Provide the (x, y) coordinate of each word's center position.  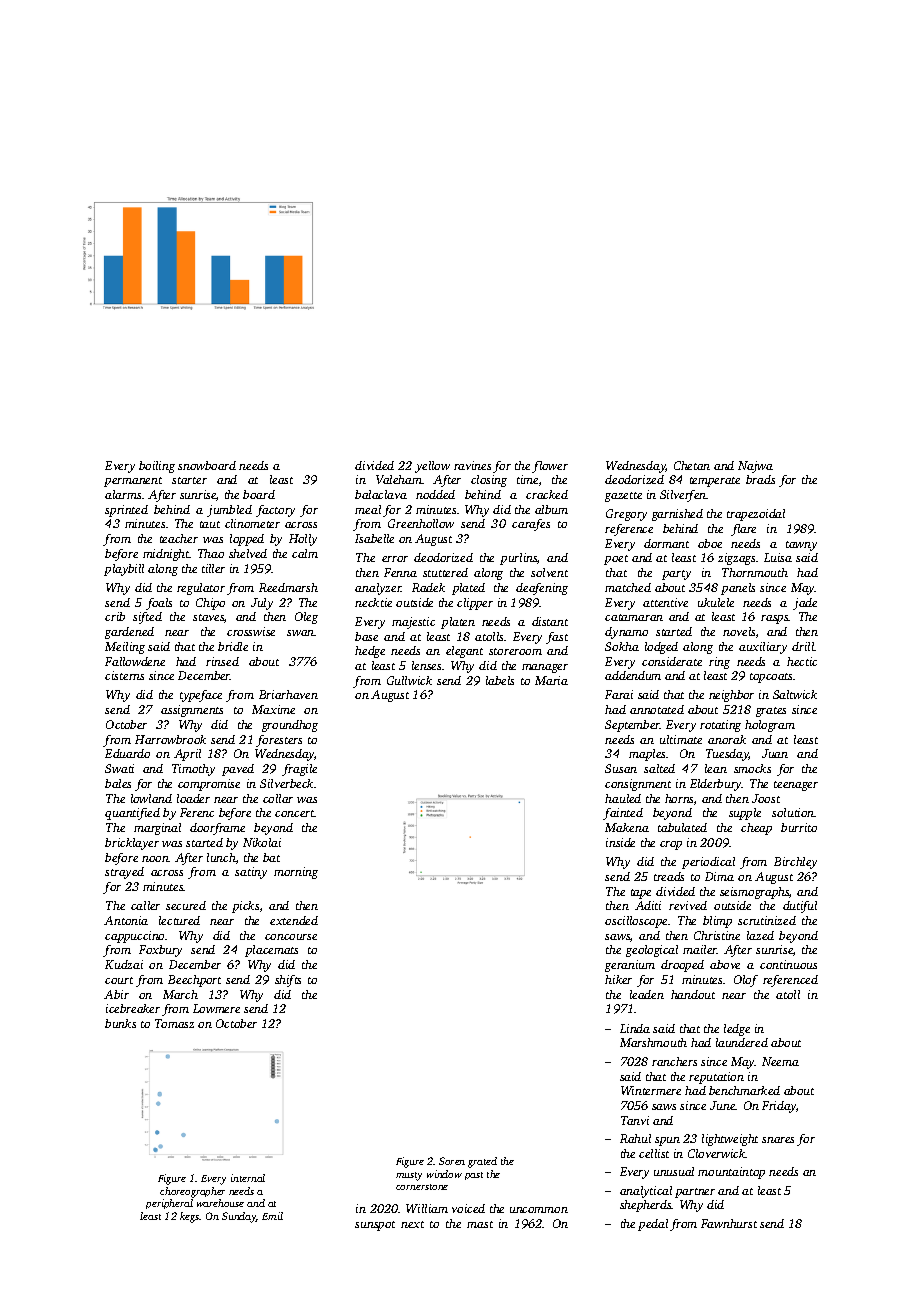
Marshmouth (653, 1042)
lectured (179, 920)
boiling (157, 467)
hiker (618, 979)
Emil (272, 1216)
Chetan (692, 465)
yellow (432, 467)
